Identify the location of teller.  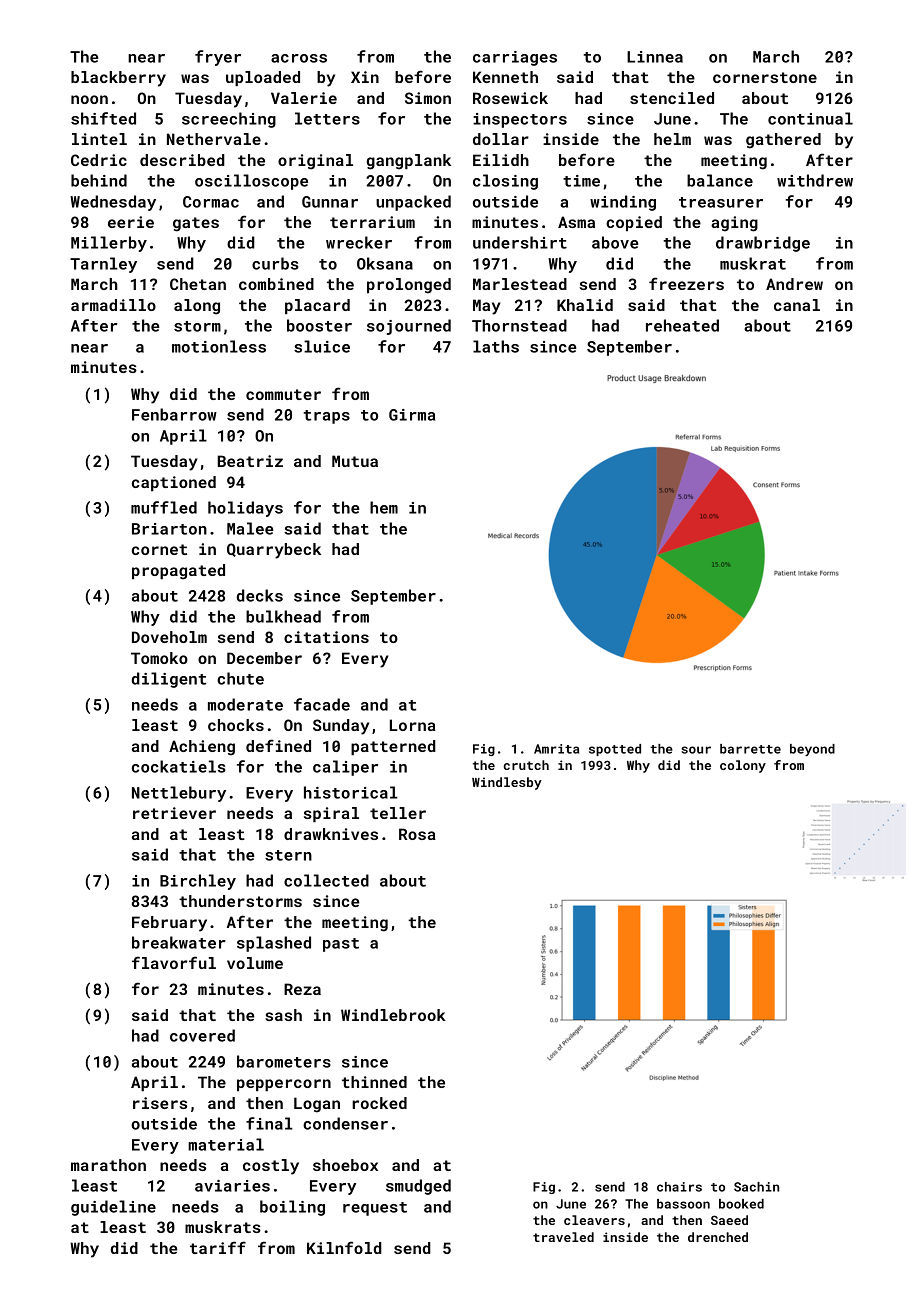
(398, 813).
